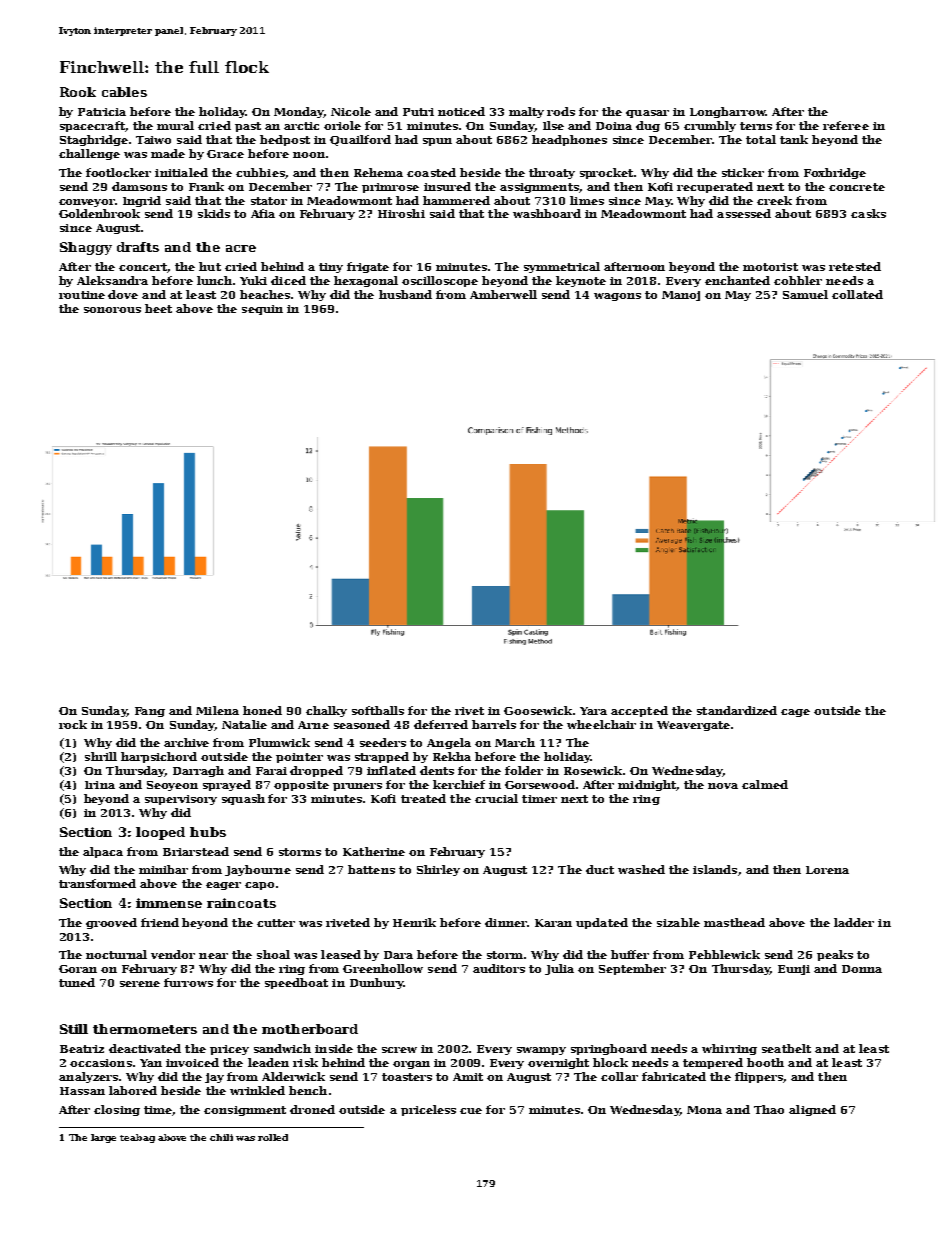 The image size is (952, 1233). What do you see at coordinates (378, 710) in the screenshot?
I see `softballs` at bounding box center [378, 710].
